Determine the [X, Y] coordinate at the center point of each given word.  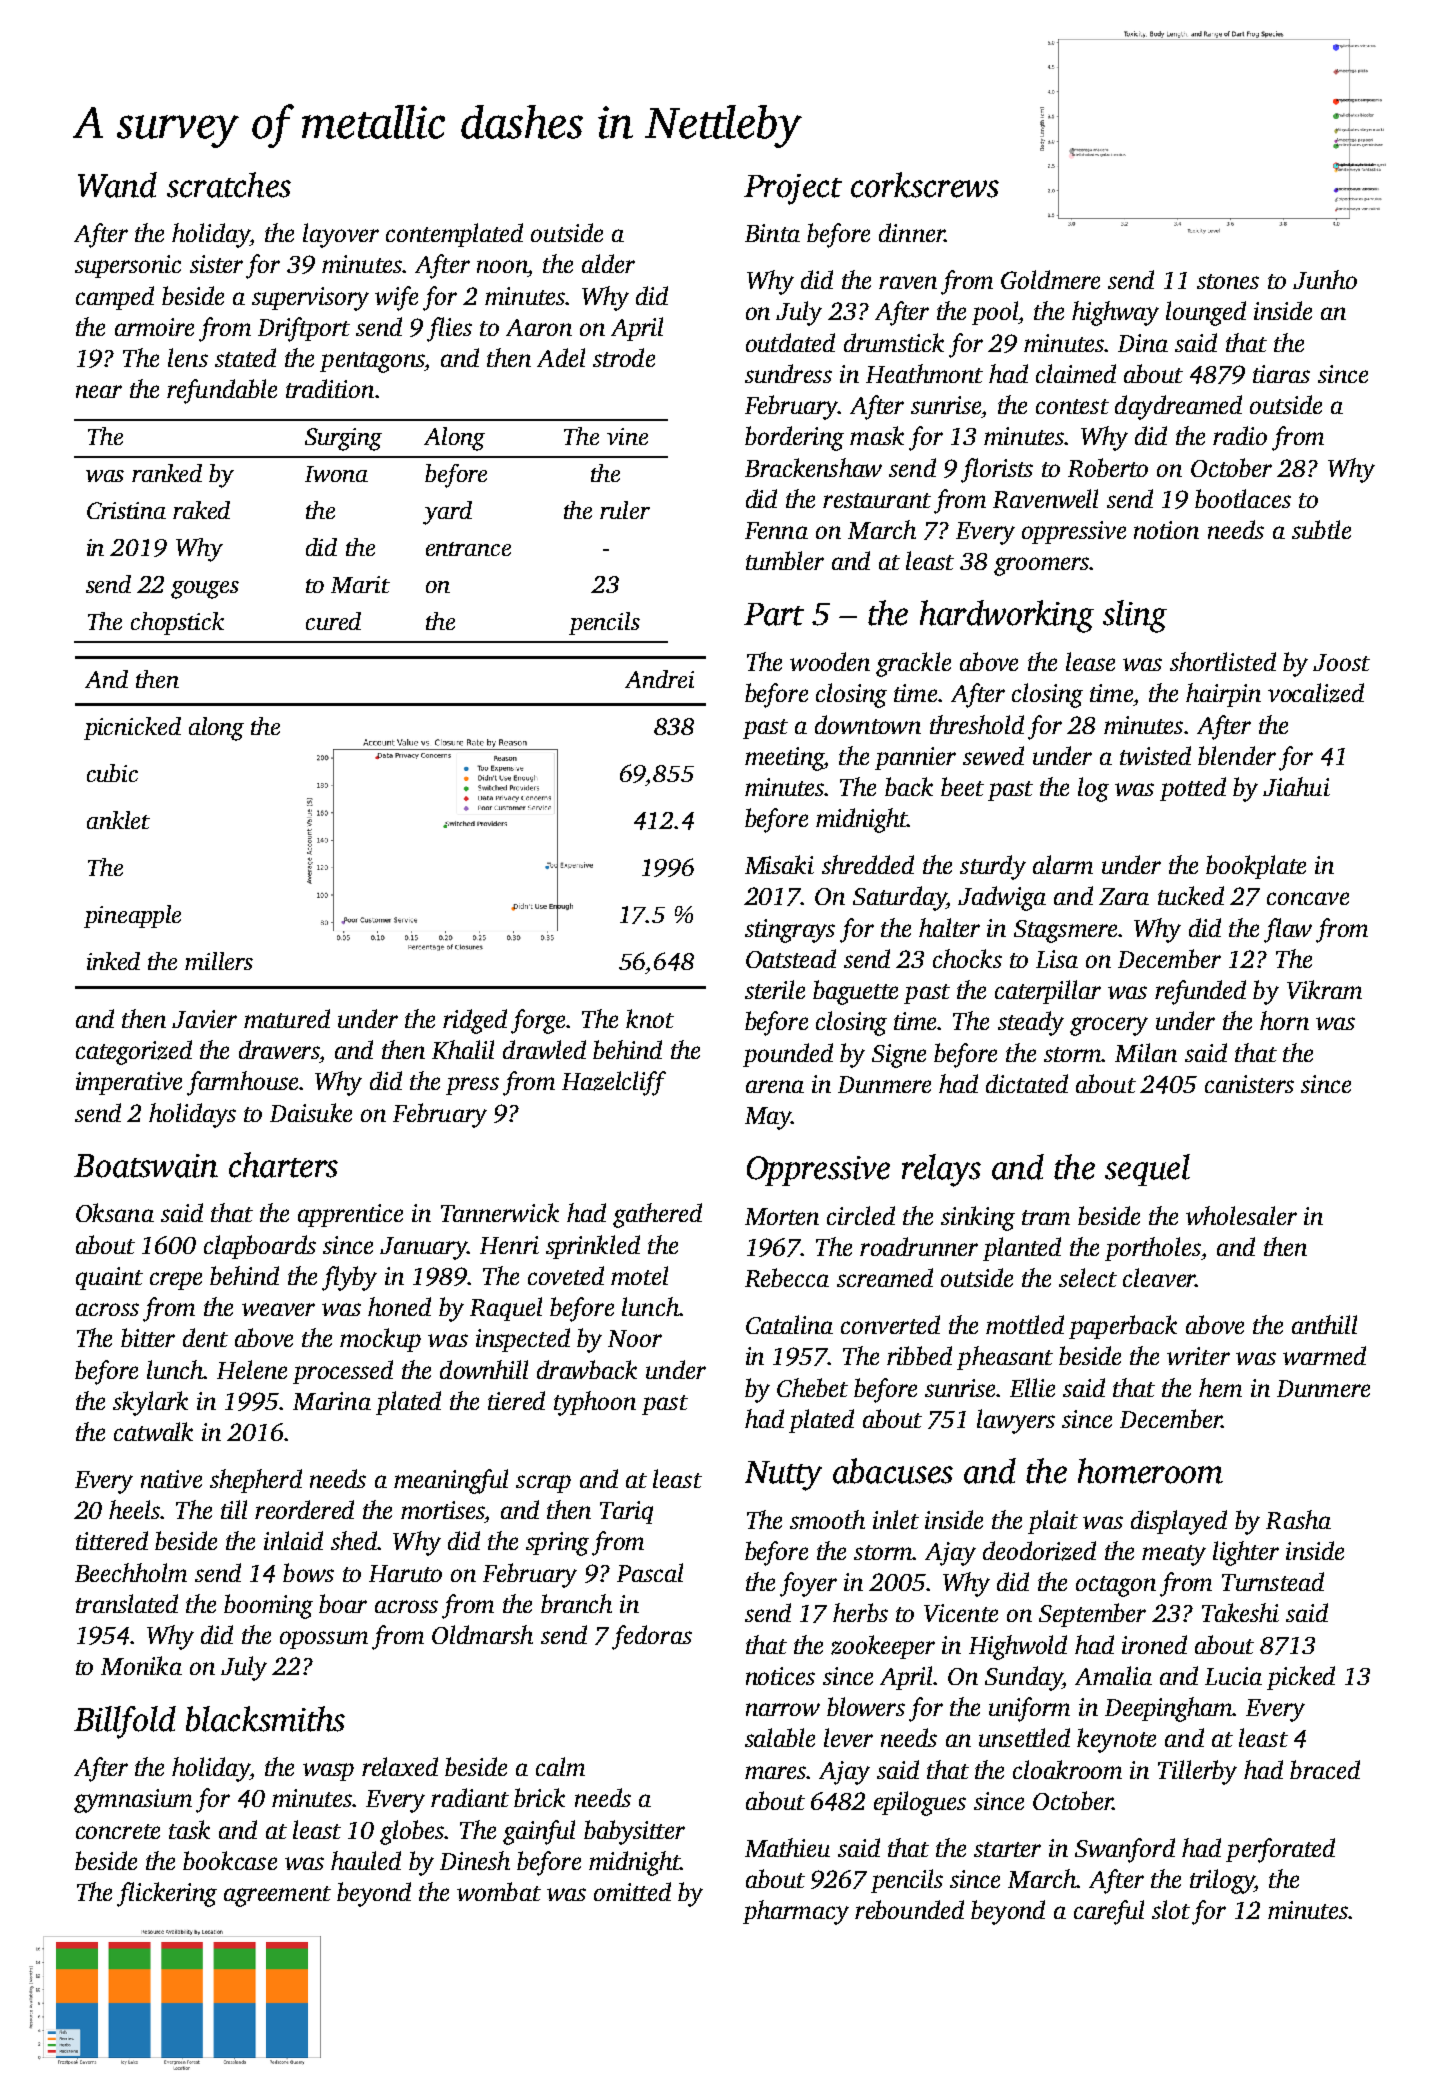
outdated [790, 342]
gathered [657, 1215]
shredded [868, 864]
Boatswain [146, 1166]
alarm [1063, 864]
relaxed [400, 1766]
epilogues [920, 1803]
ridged [475, 1021]
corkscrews [925, 185]
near [99, 391]
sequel [1147, 1170]
